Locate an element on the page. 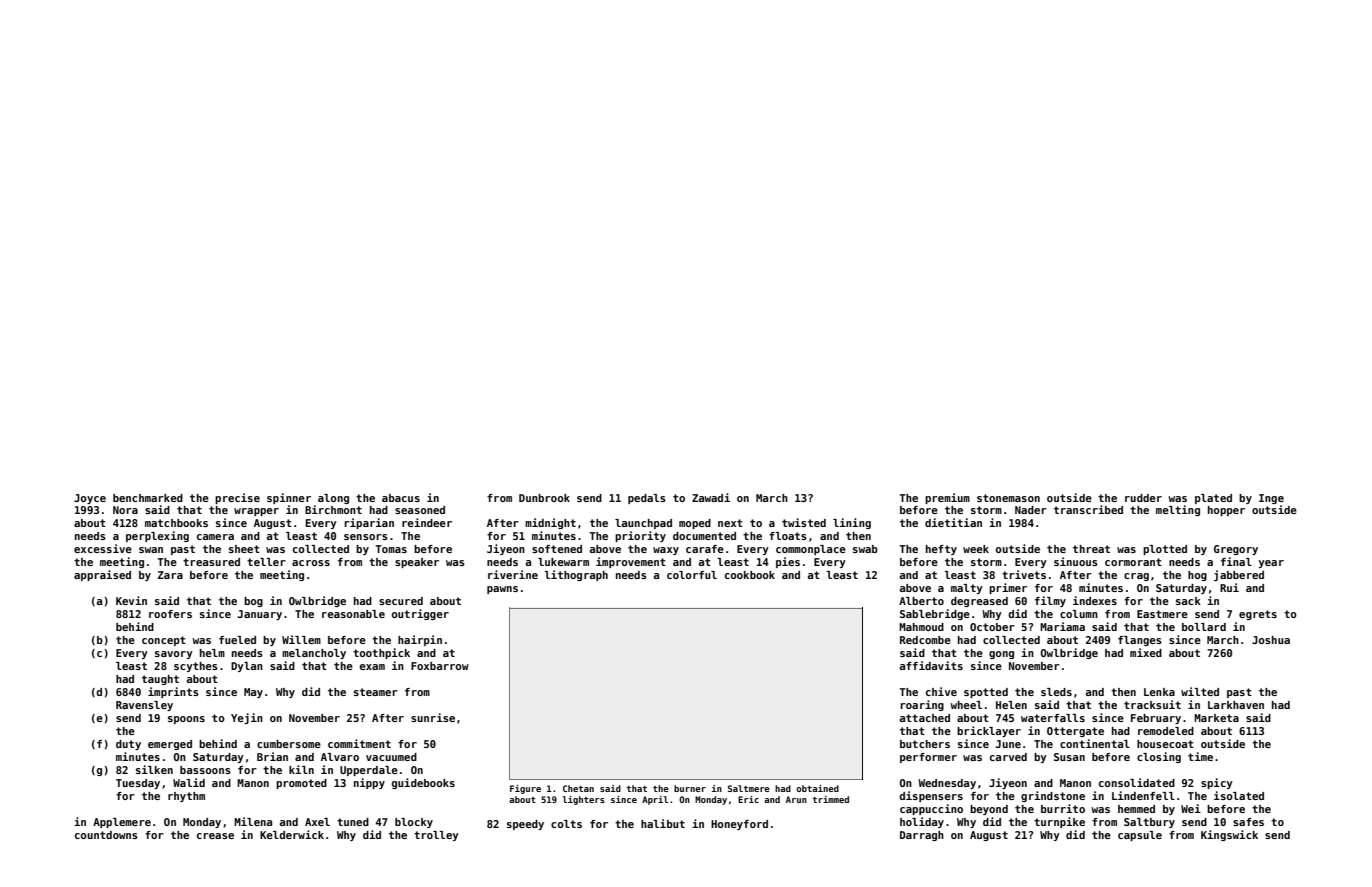 The height and width of the page is (887, 1372). vacuumed is located at coordinates (391, 757).
